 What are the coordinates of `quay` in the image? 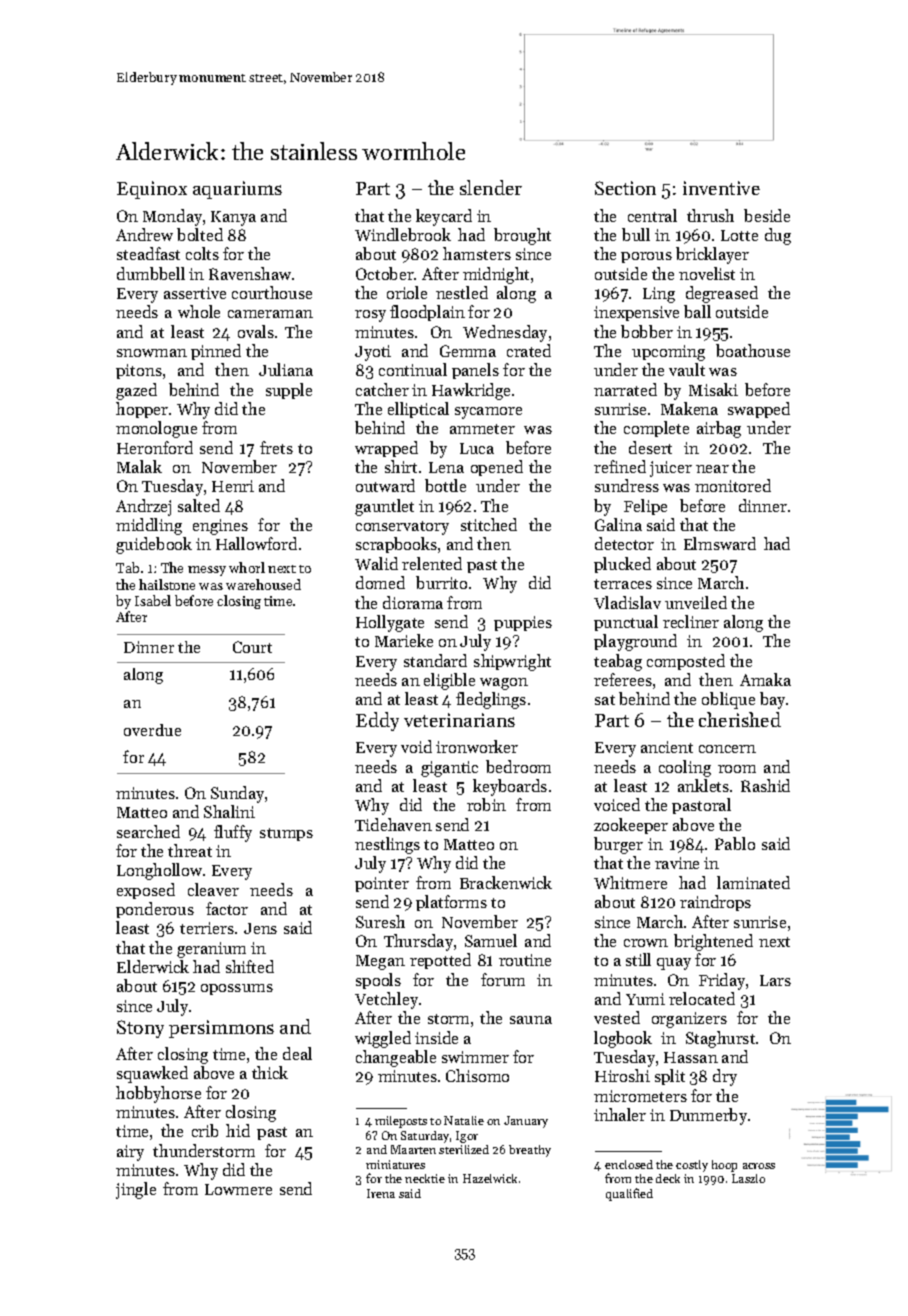 It's located at (674, 964).
